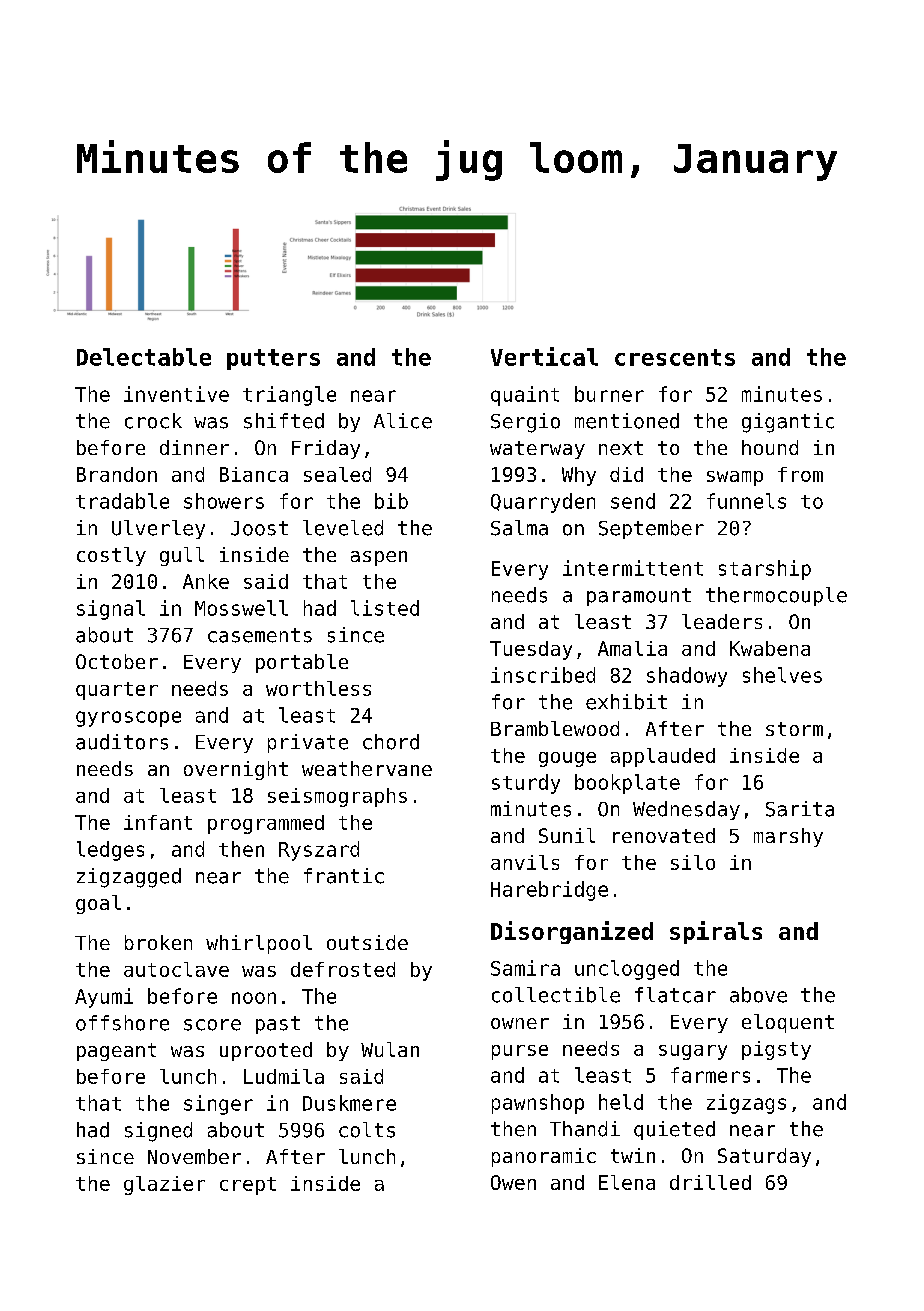  Describe the element at coordinates (344, 876) in the screenshot. I see `frantic` at that location.
